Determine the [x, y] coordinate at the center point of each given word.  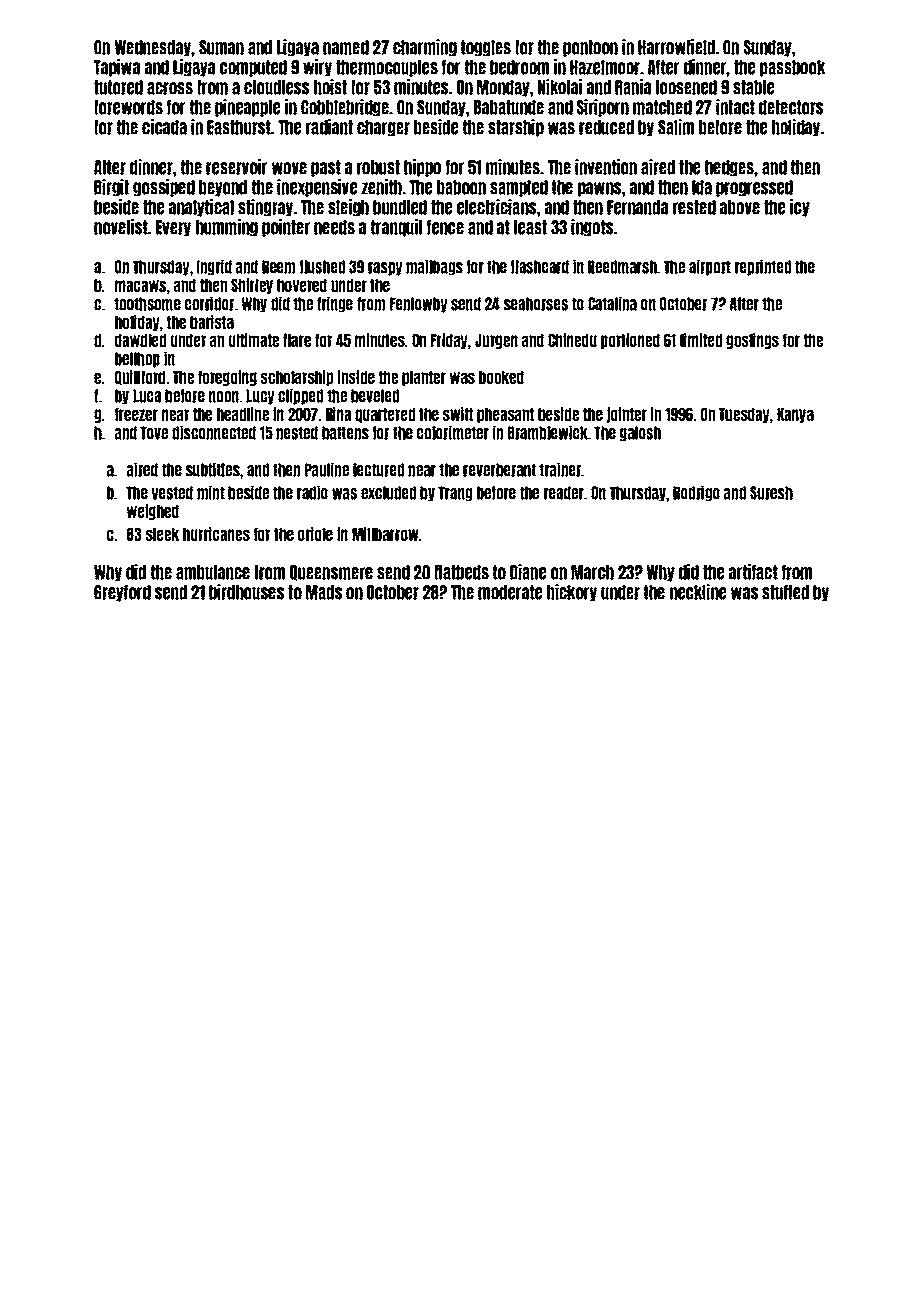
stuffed [785, 592]
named [346, 47]
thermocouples [387, 68]
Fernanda [637, 207]
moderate [510, 592]
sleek [162, 534]
